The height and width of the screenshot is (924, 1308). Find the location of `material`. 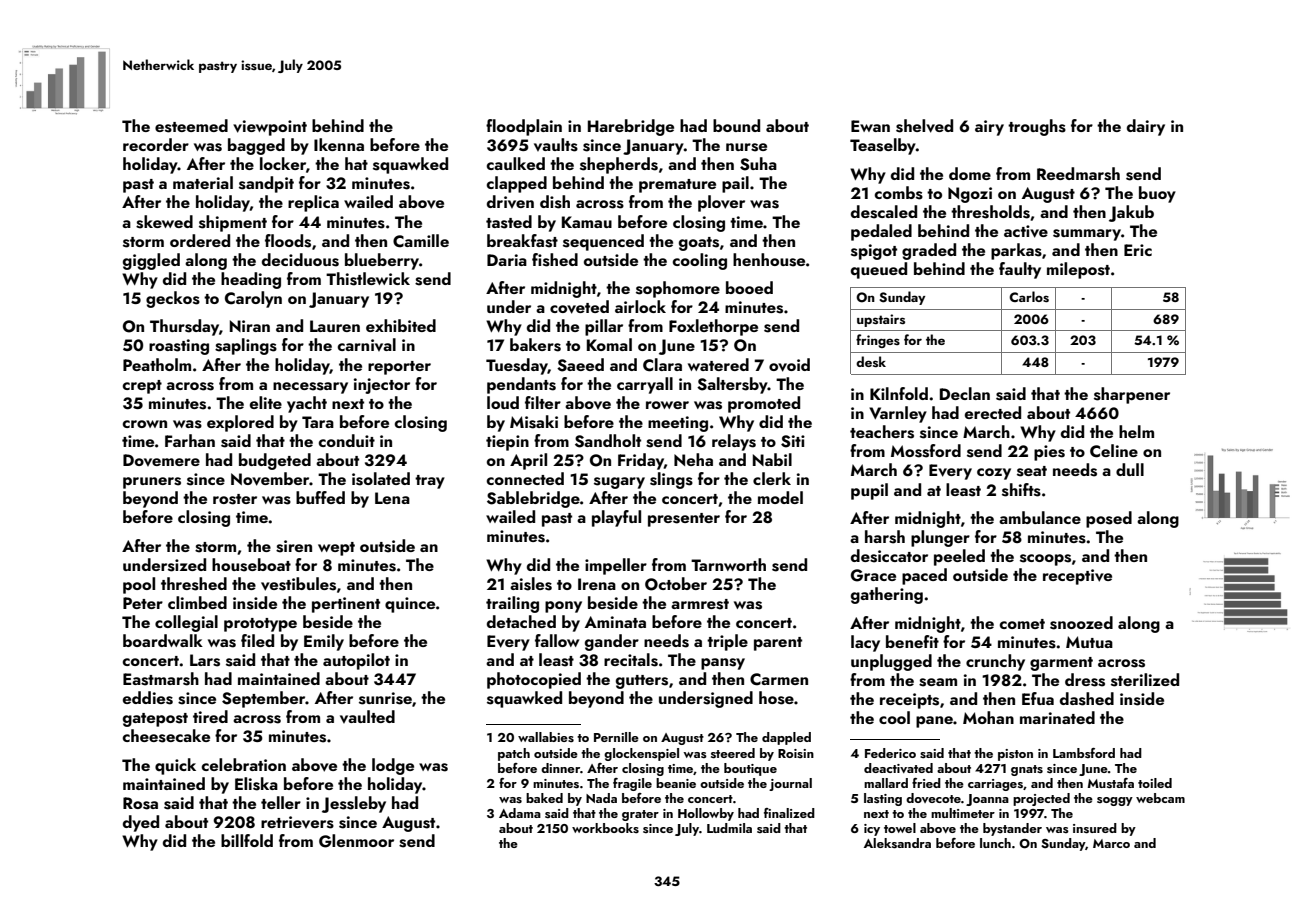

material is located at coordinates (203, 182).
